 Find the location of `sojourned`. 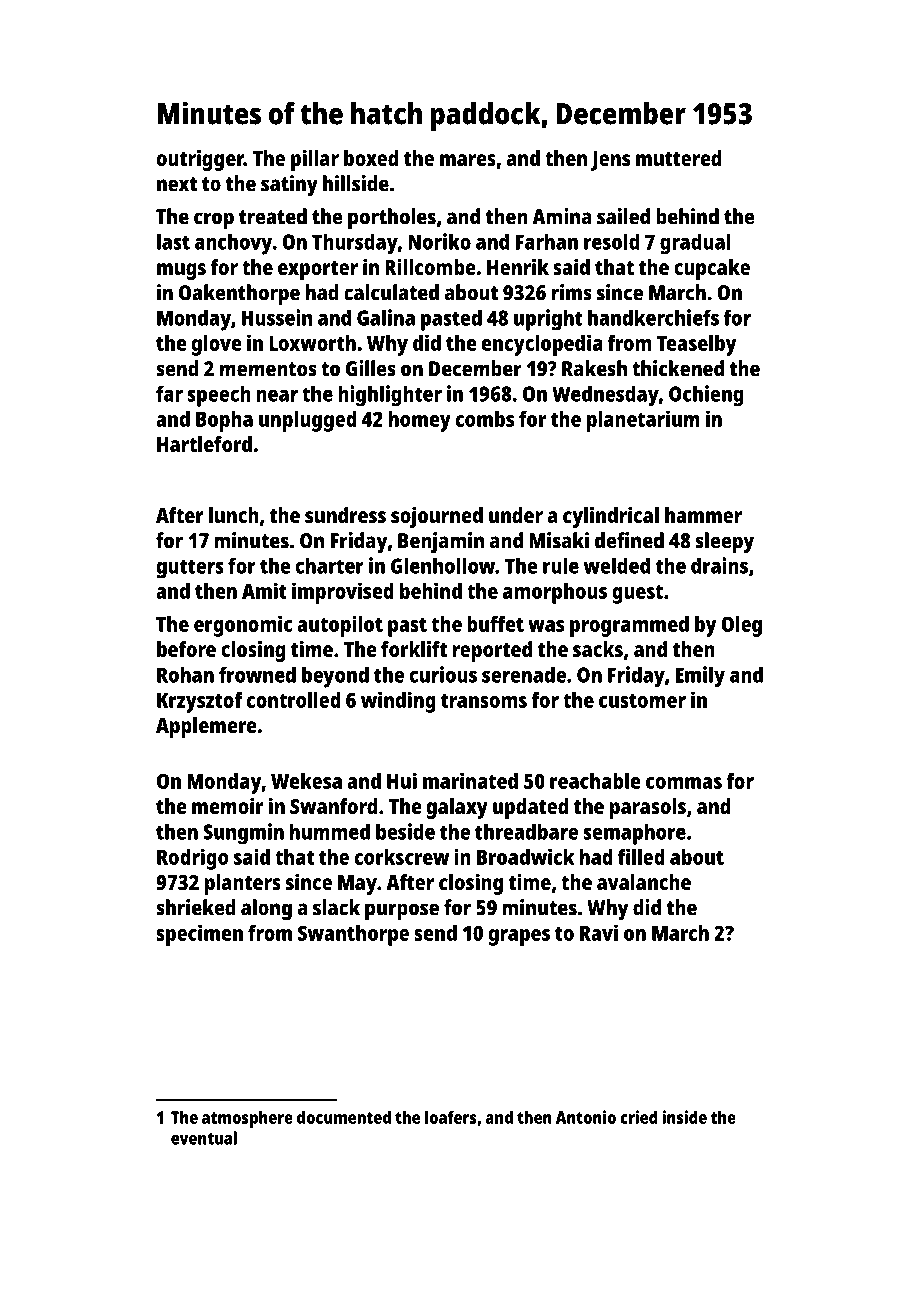

sojourned is located at coordinates (437, 517).
